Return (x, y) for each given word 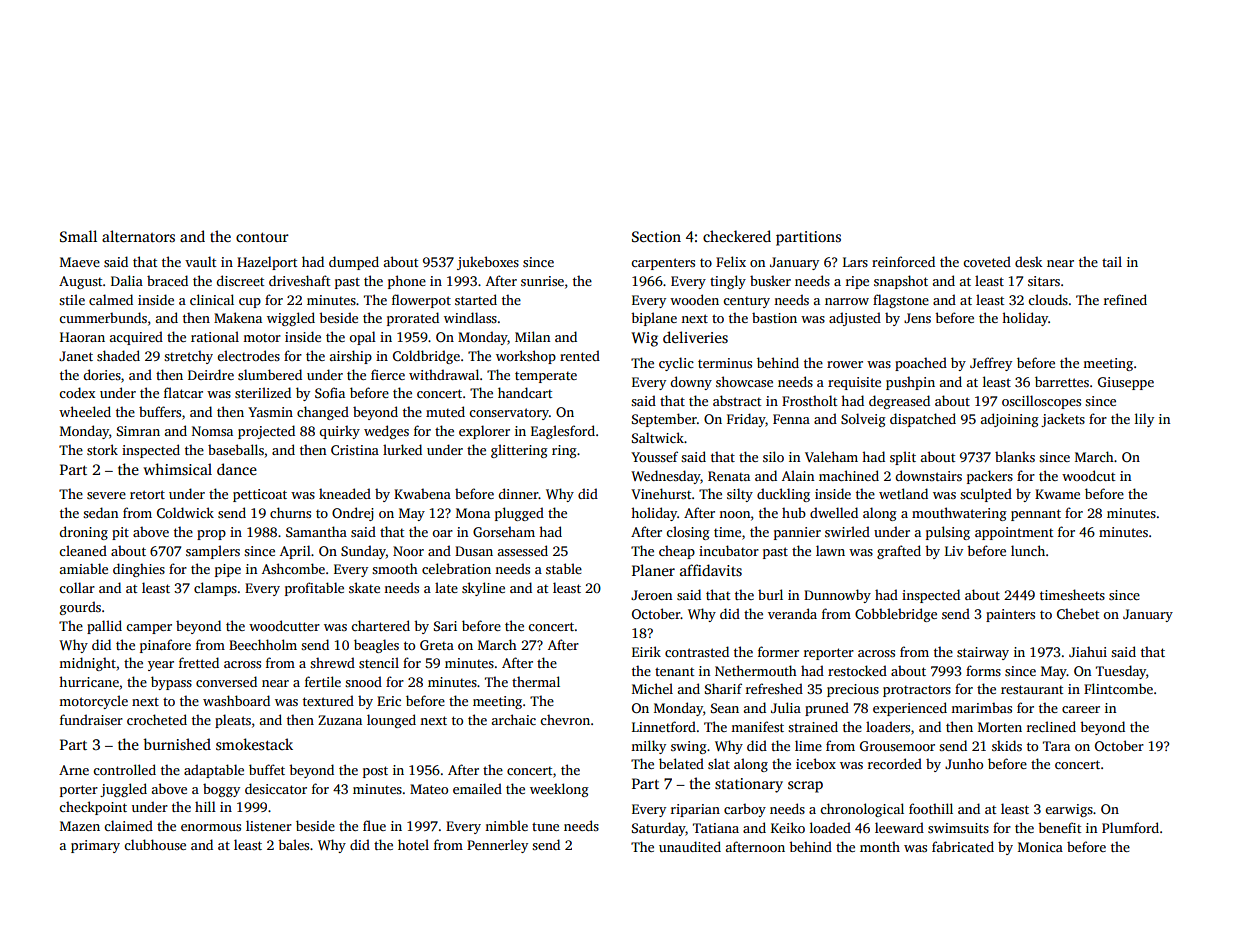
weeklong (559, 790)
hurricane (89, 681)
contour (262, 237)
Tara (1056, 746)
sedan (100, 512)
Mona (473, 513)
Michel (652, 688)
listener (269, 825)
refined (1125, 299)
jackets (1063, 420)
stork (102, 449)
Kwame (1057, 494)
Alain (798, 475)
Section (656, 236)
